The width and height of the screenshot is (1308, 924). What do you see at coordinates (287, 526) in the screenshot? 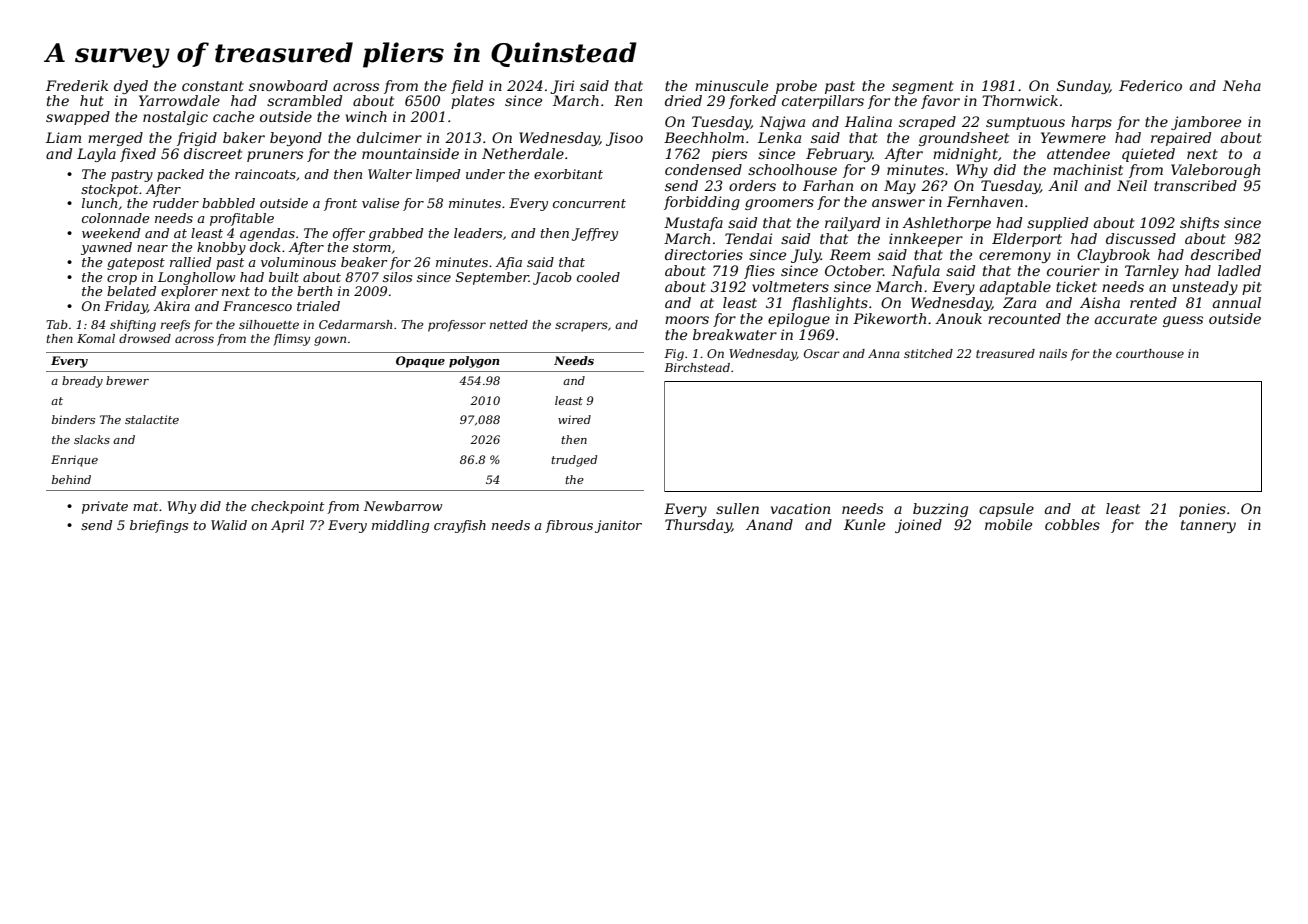
I see `April` at bounding box center [287, 526].
